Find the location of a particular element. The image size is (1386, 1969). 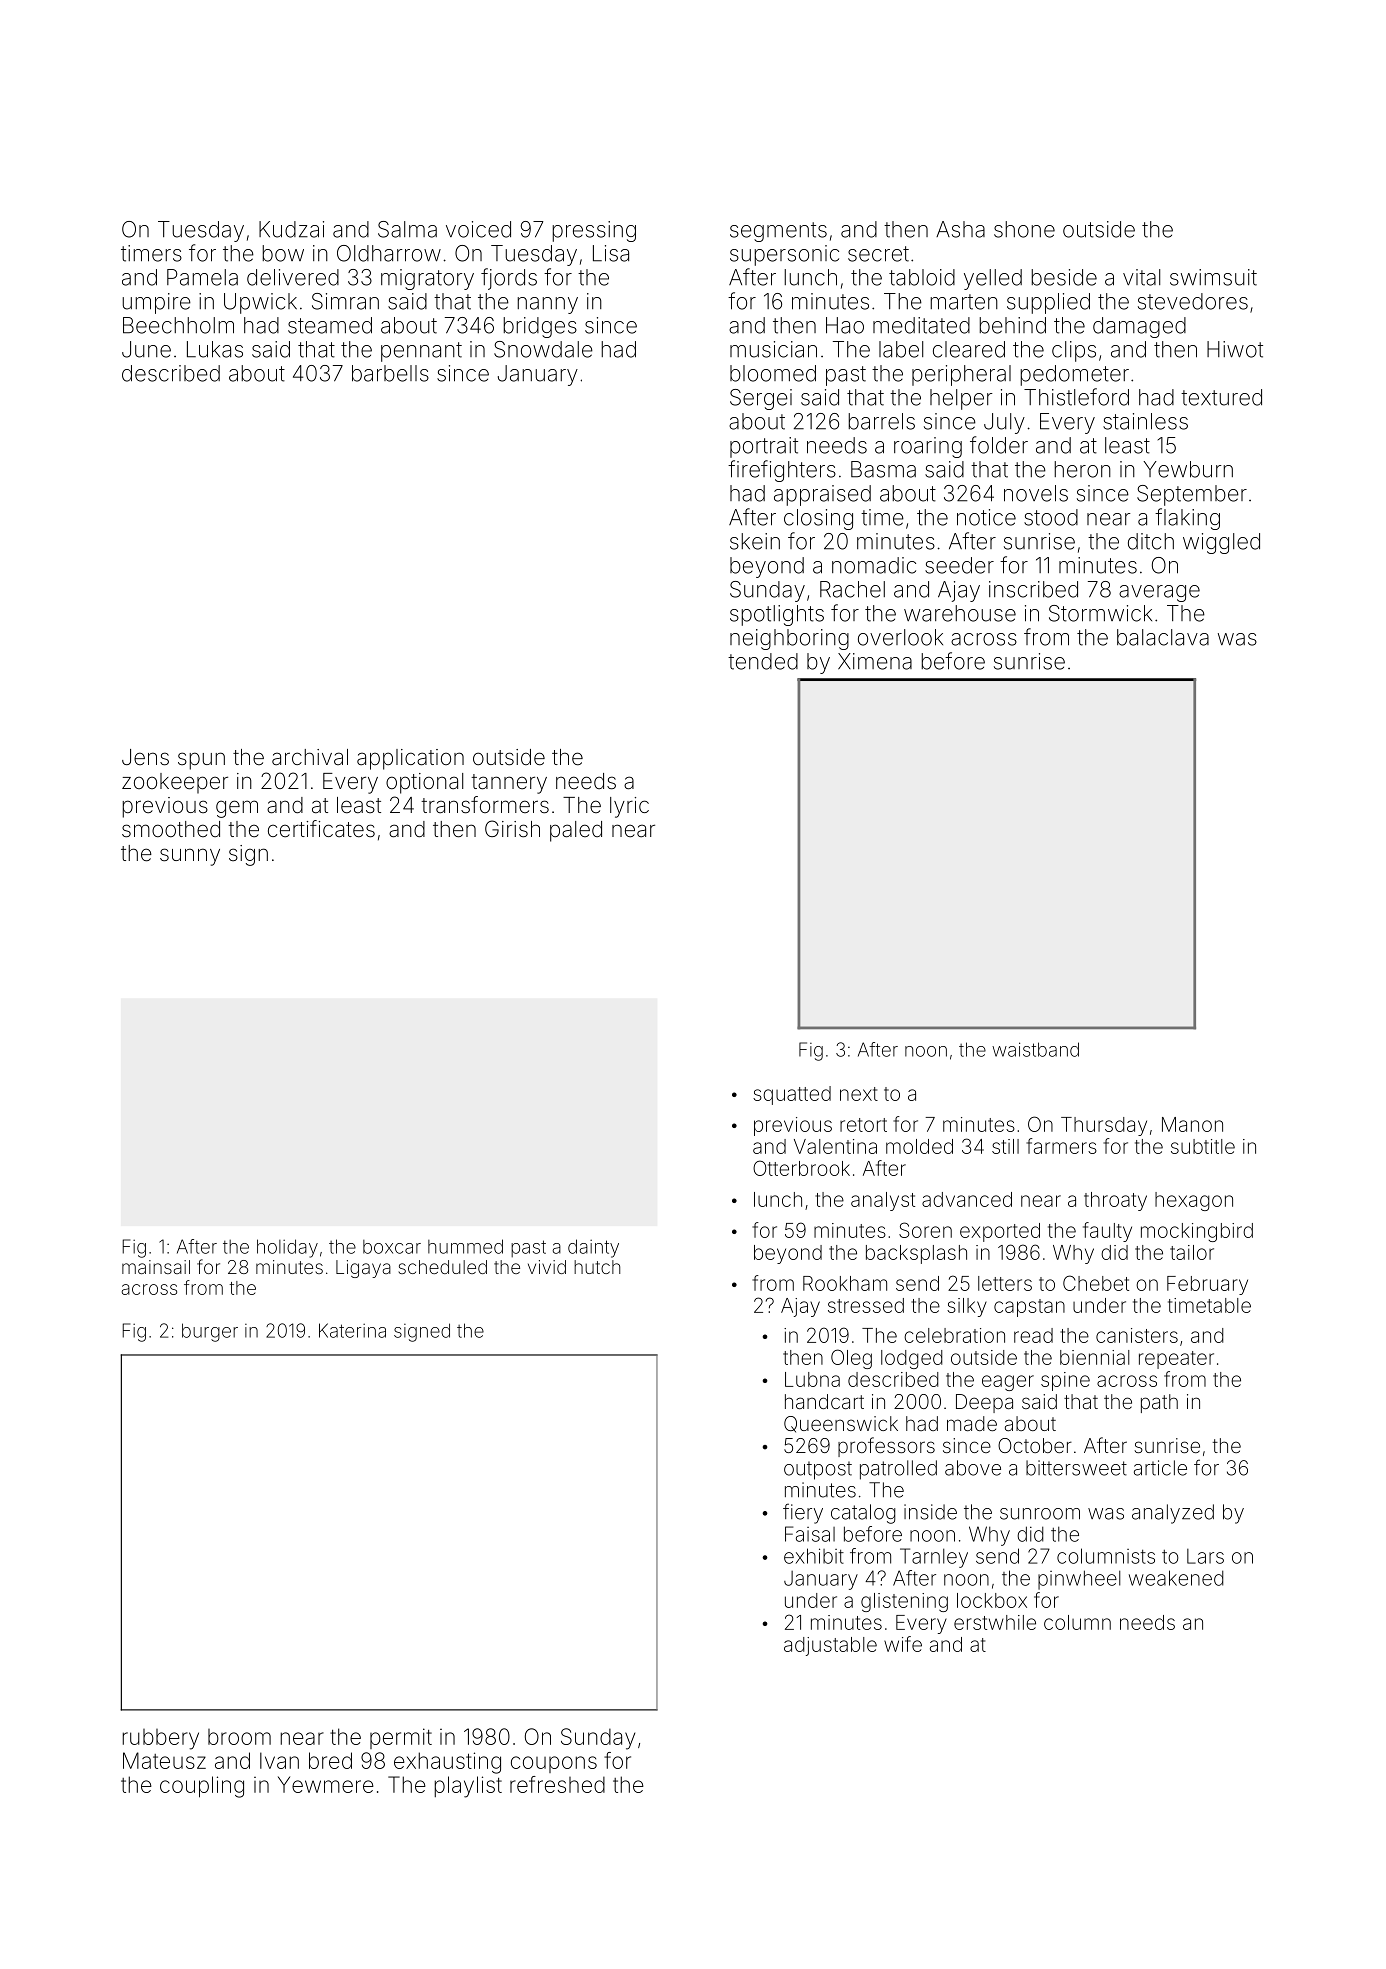

Yewmere is located at coordinates (326, 1784).
